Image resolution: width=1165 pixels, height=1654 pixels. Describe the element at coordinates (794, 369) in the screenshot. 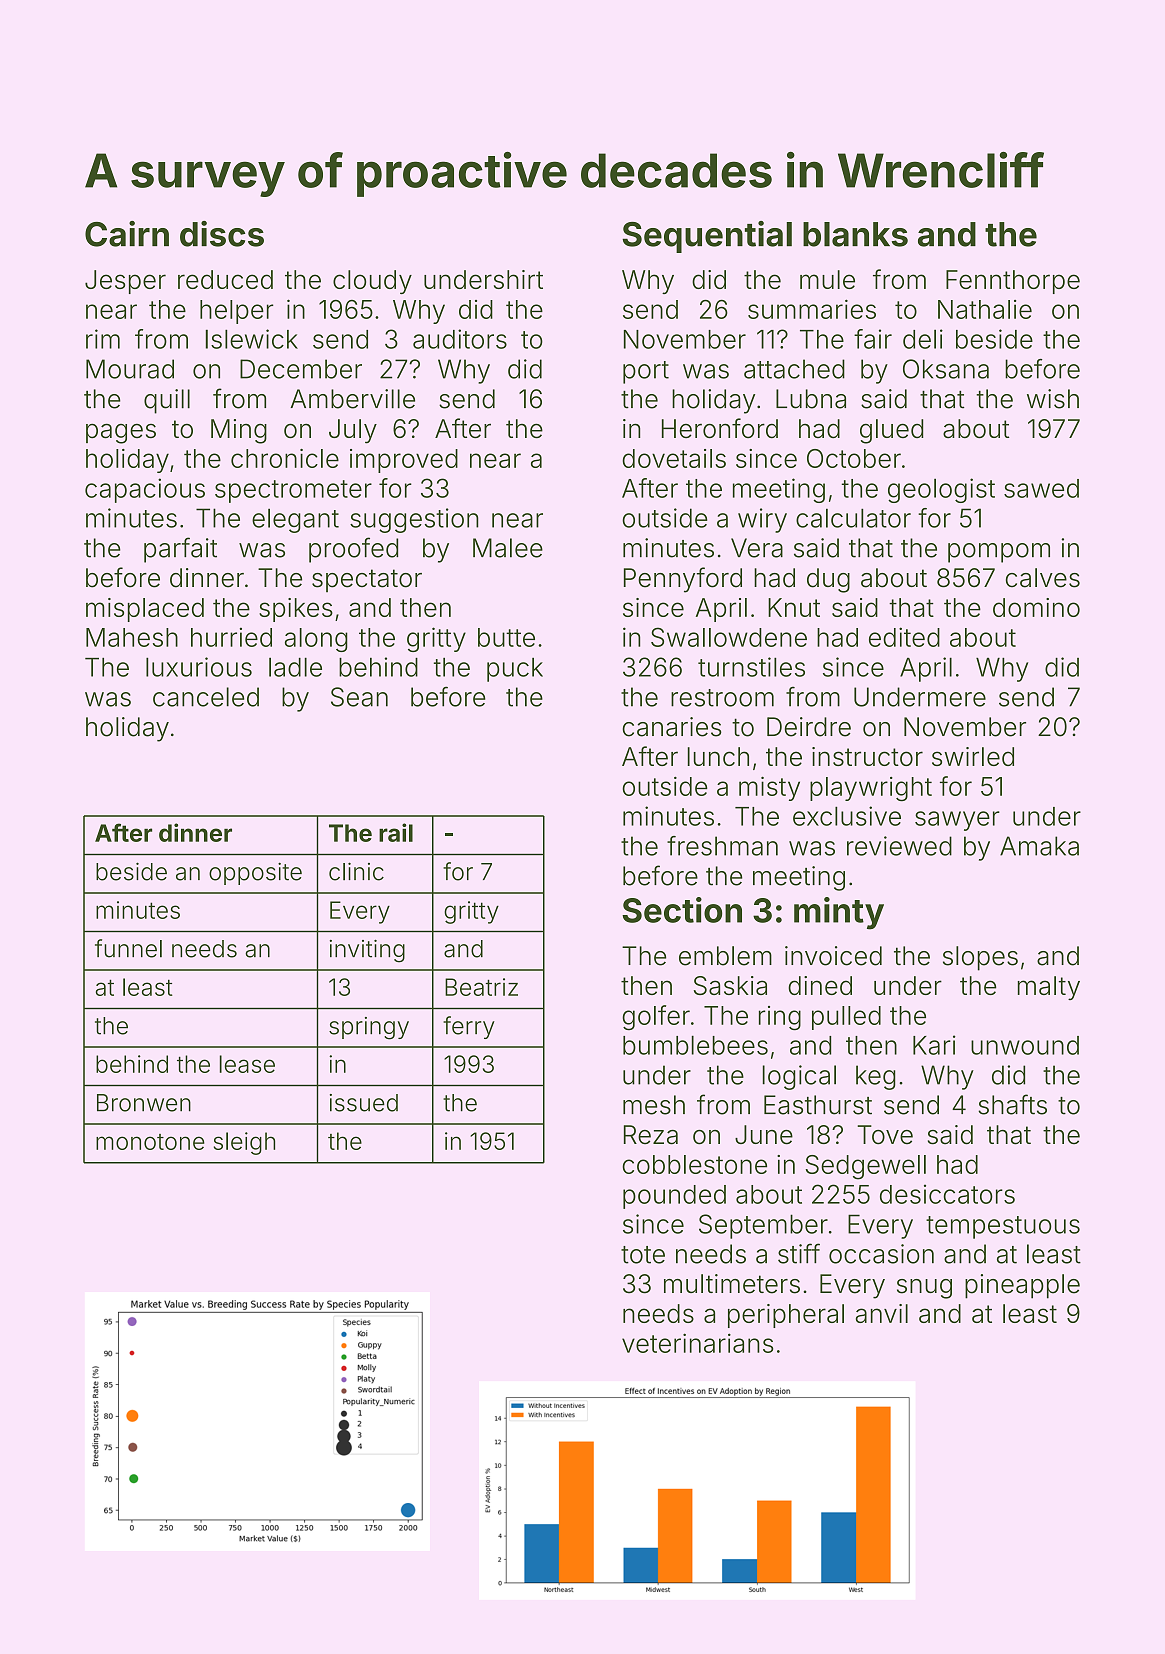

I see `attached` at that location.
